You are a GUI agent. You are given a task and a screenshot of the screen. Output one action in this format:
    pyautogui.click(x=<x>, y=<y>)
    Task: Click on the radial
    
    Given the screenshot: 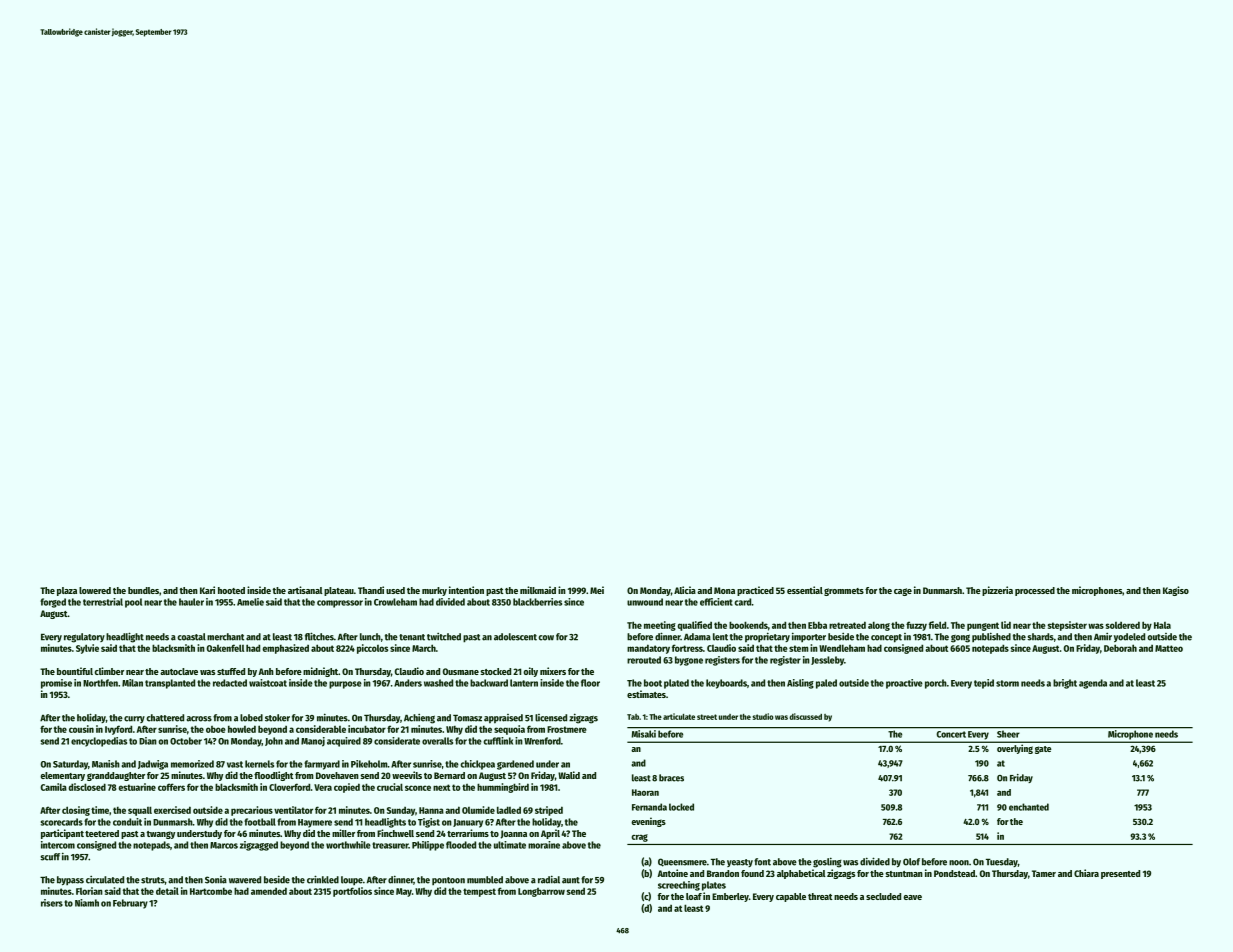 What is the action you would take?
    pyautogui.click(x=549, y=879)
